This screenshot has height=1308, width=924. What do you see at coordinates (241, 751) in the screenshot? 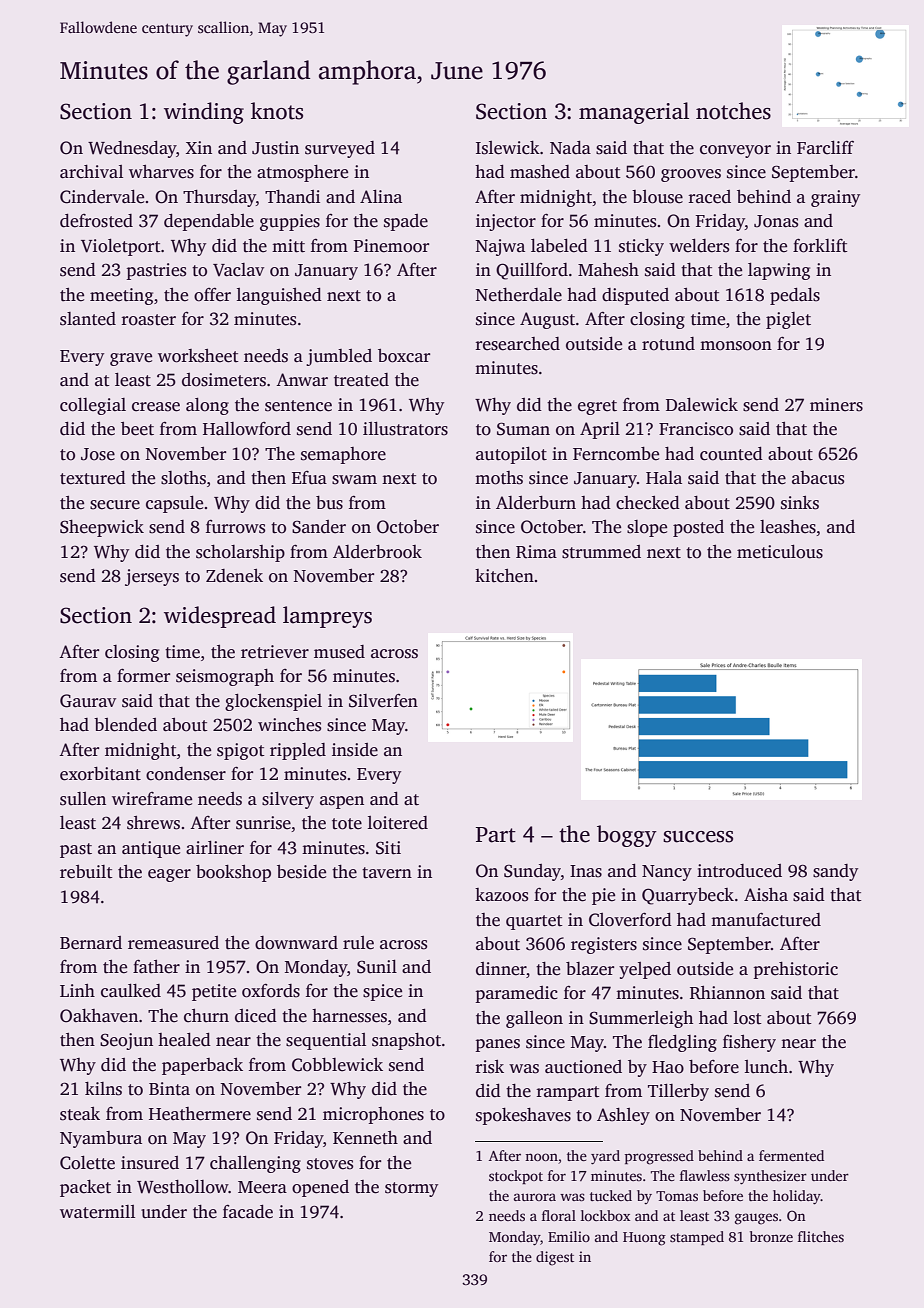
I see `spigot` at bounding box center [241, 751].
